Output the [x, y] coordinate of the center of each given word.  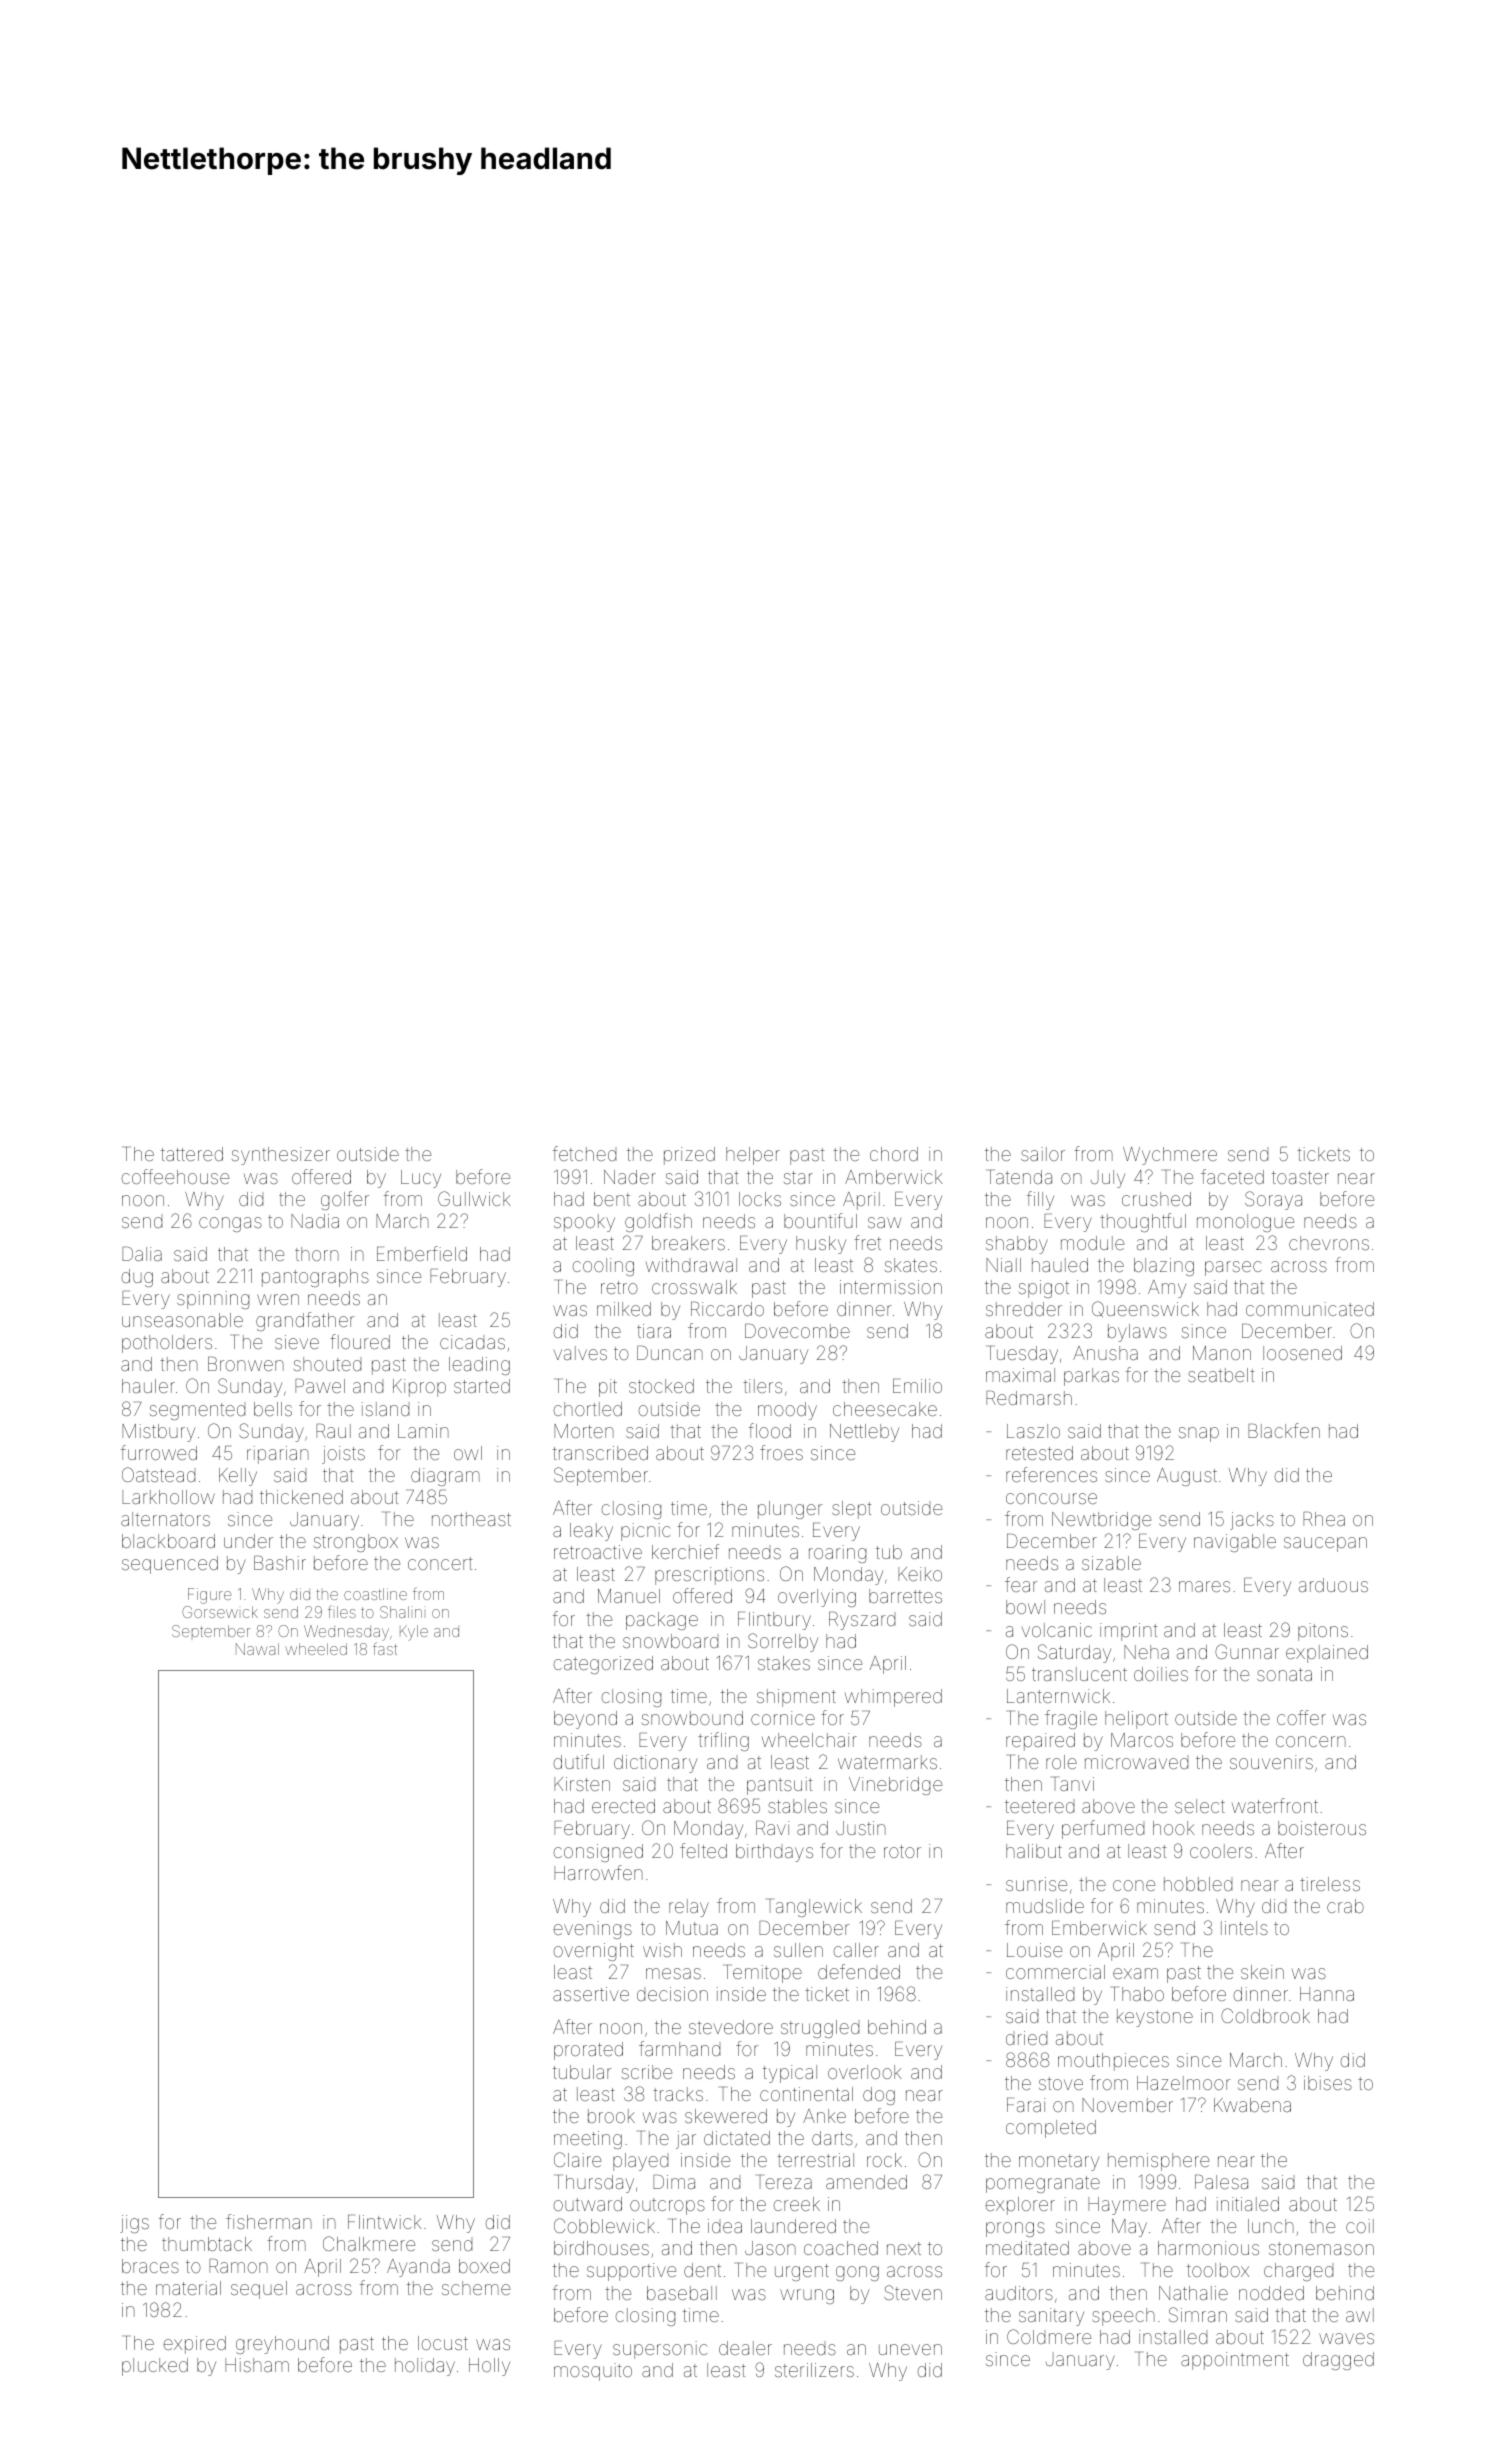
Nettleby [864, 1433]
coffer [1301, 1717]
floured [360, 1341]
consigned [598, 1853]
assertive [591, 1994]
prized [689, 1156]
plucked [155, 2367]
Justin [861, 1828]
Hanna [1327, 1994]
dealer [745, 2348]
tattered [192, 1154]
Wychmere [1170, 1156]
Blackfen [1284, 1430]
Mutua [692, 1928]
